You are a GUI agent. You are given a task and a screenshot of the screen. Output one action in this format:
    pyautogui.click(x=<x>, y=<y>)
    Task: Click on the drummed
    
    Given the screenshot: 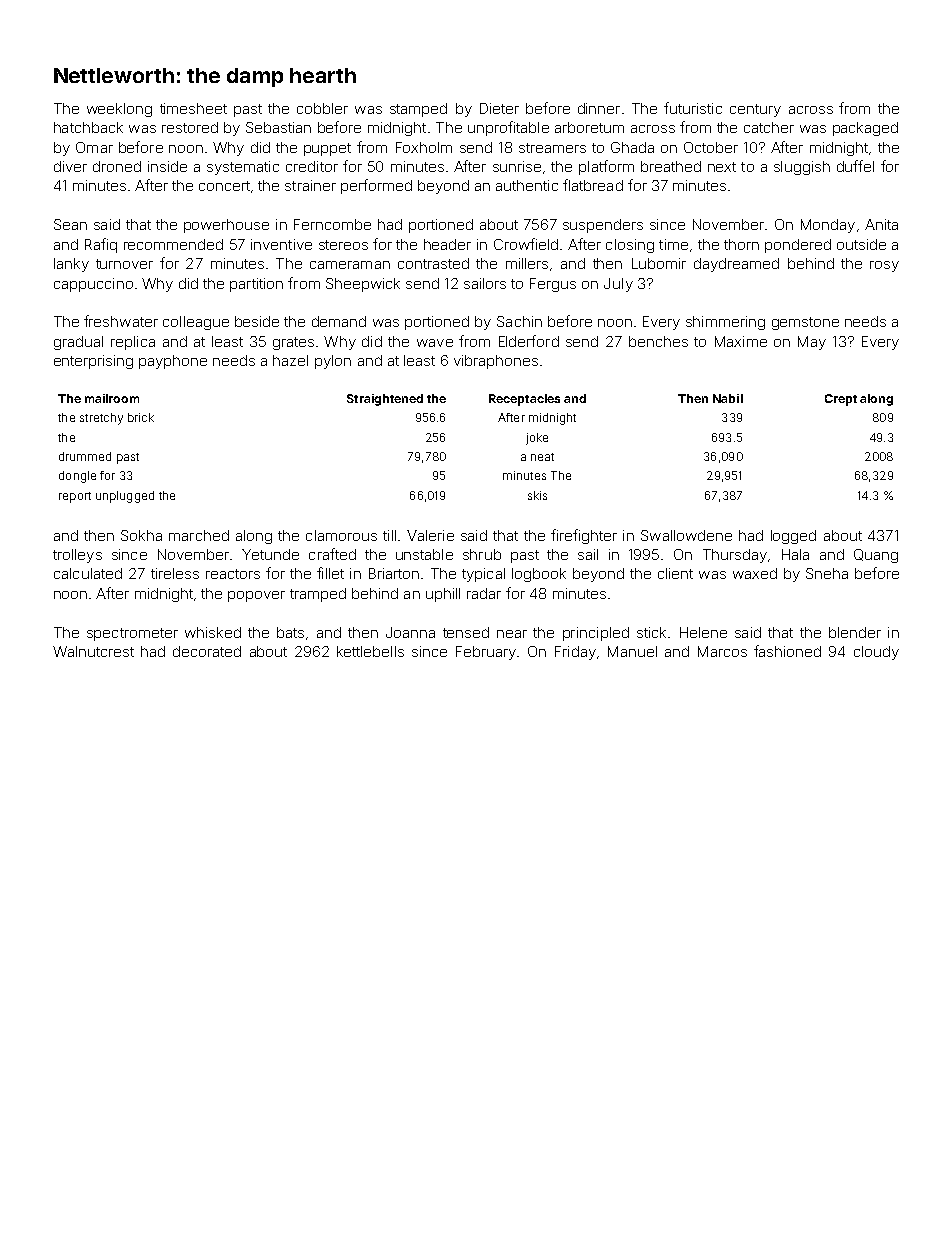 What is the action you would take?
    pyautogui.click(x=85, y=456)
